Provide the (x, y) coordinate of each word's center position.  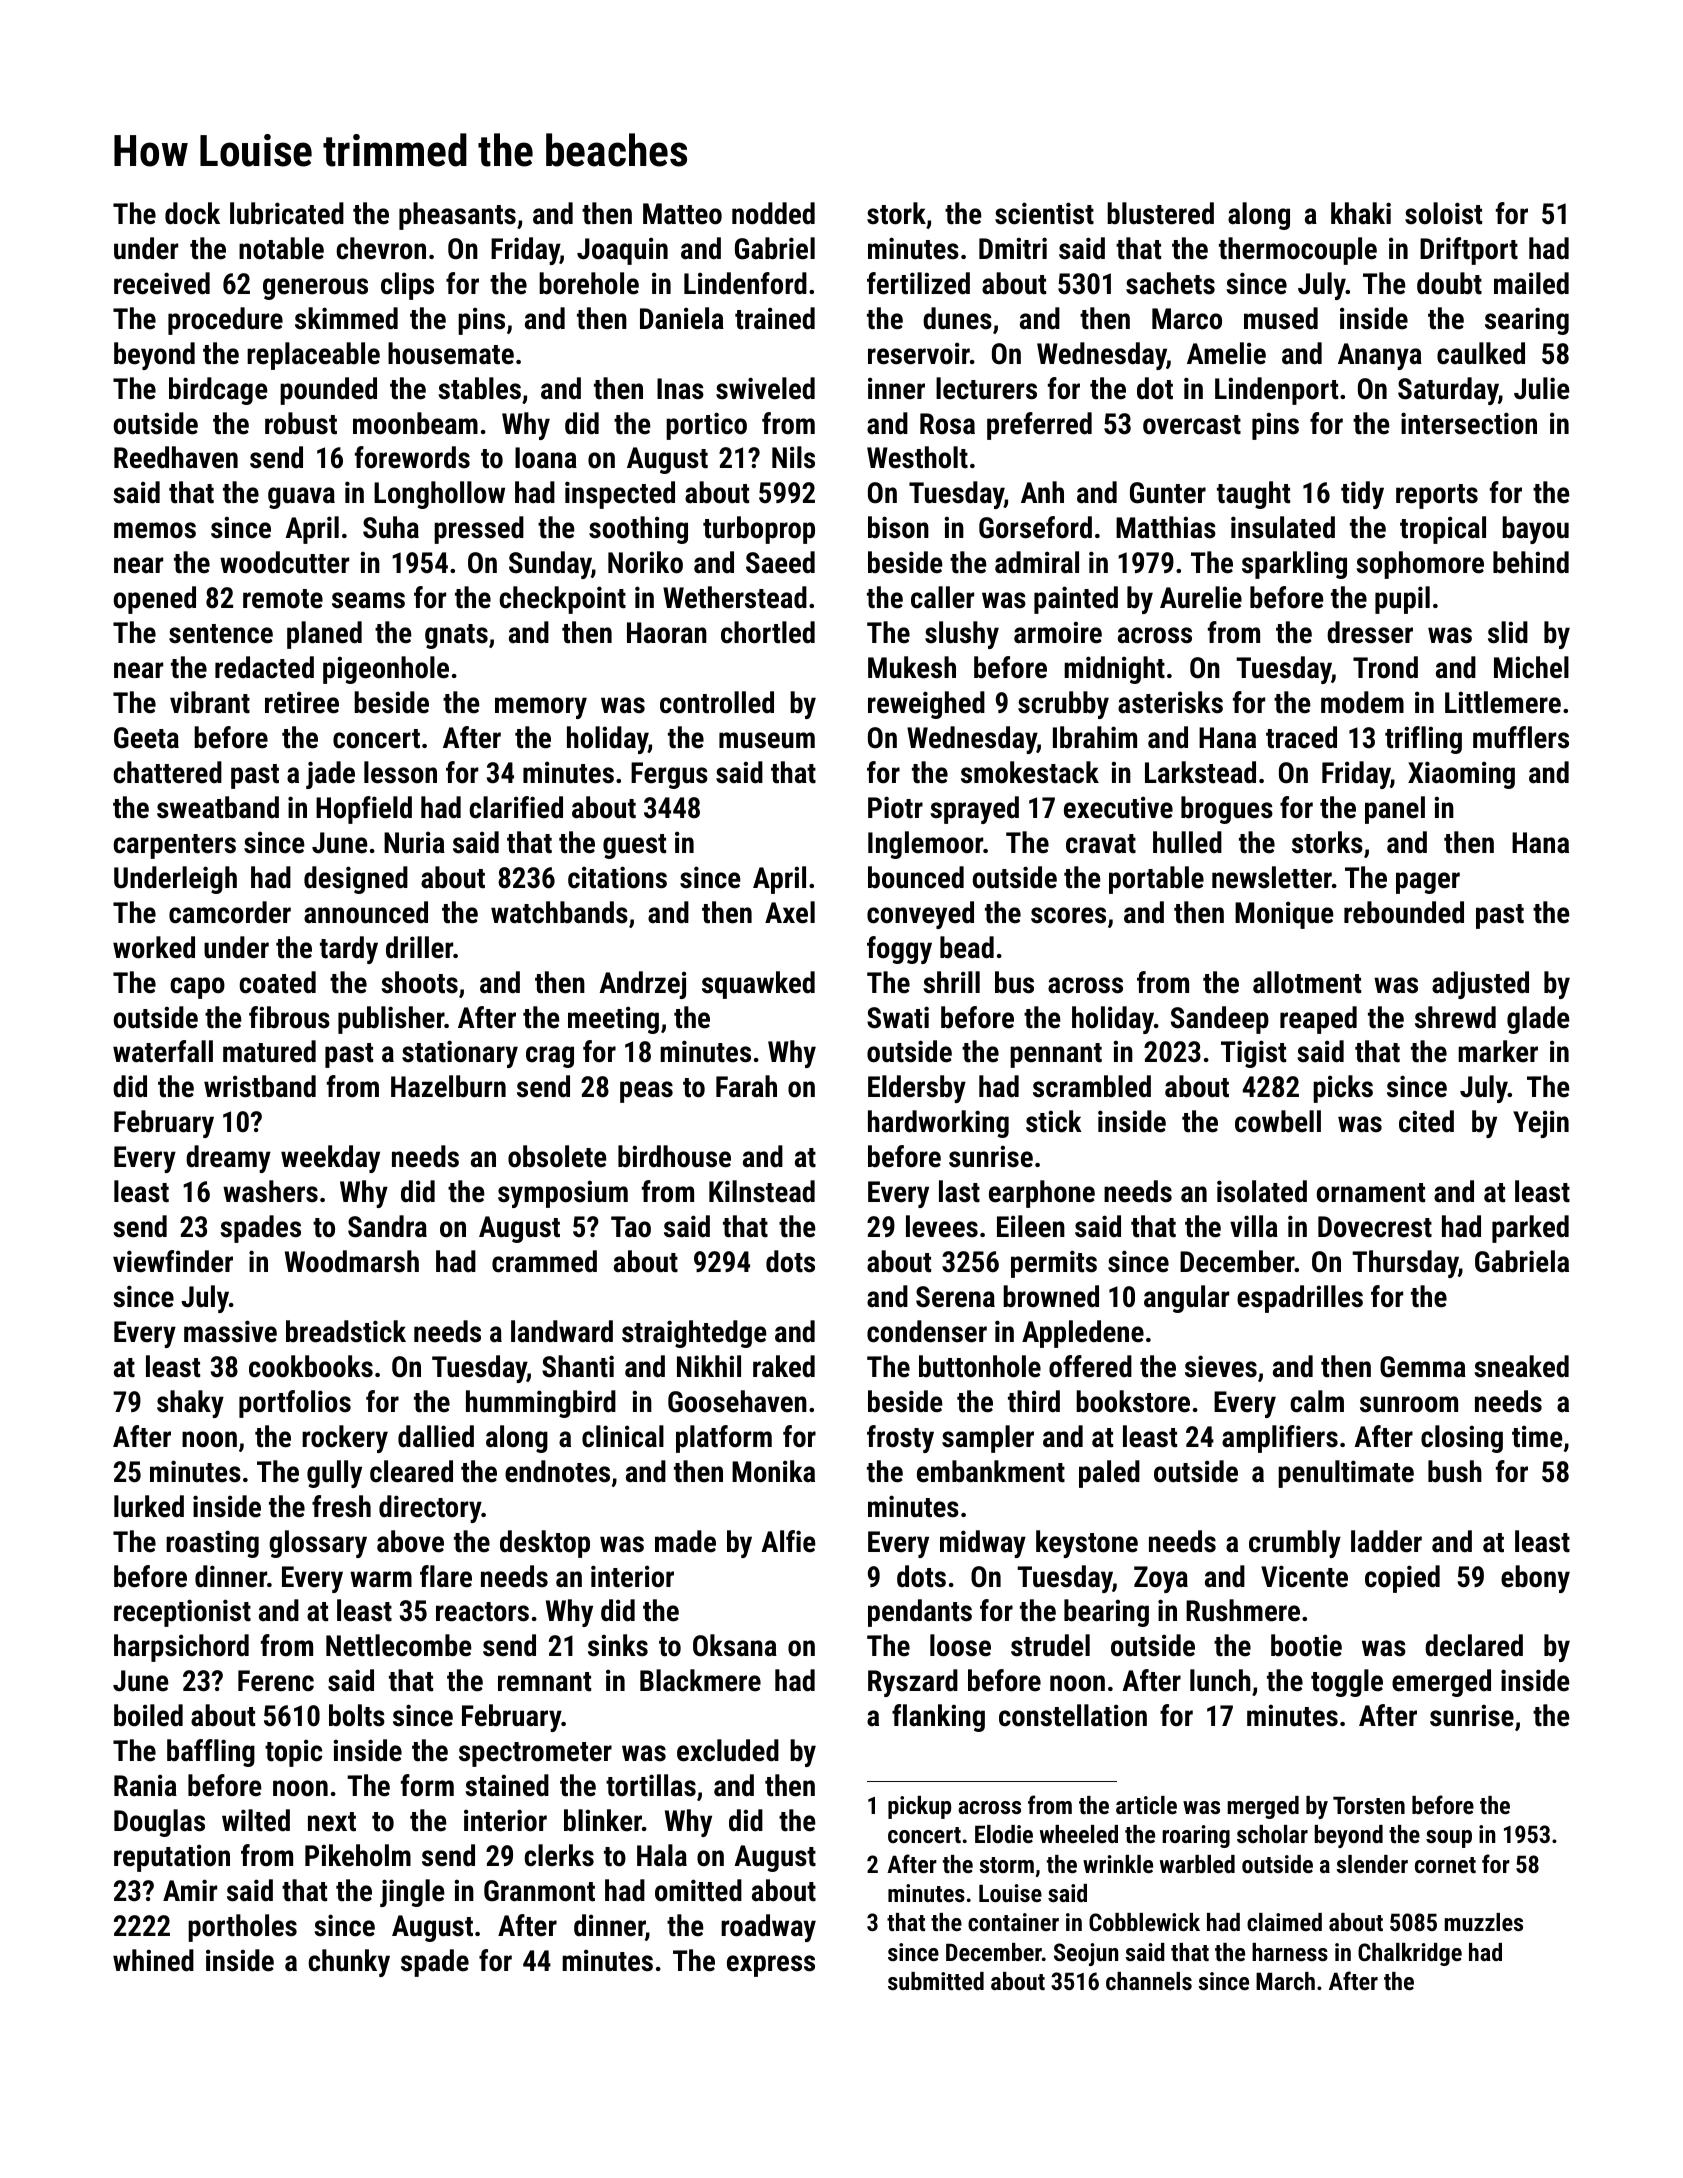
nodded (773, 213)
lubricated (287, 213)
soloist (1443, 213)
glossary (318, 1544)
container (1013, 1922)
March (1285, 1981)
